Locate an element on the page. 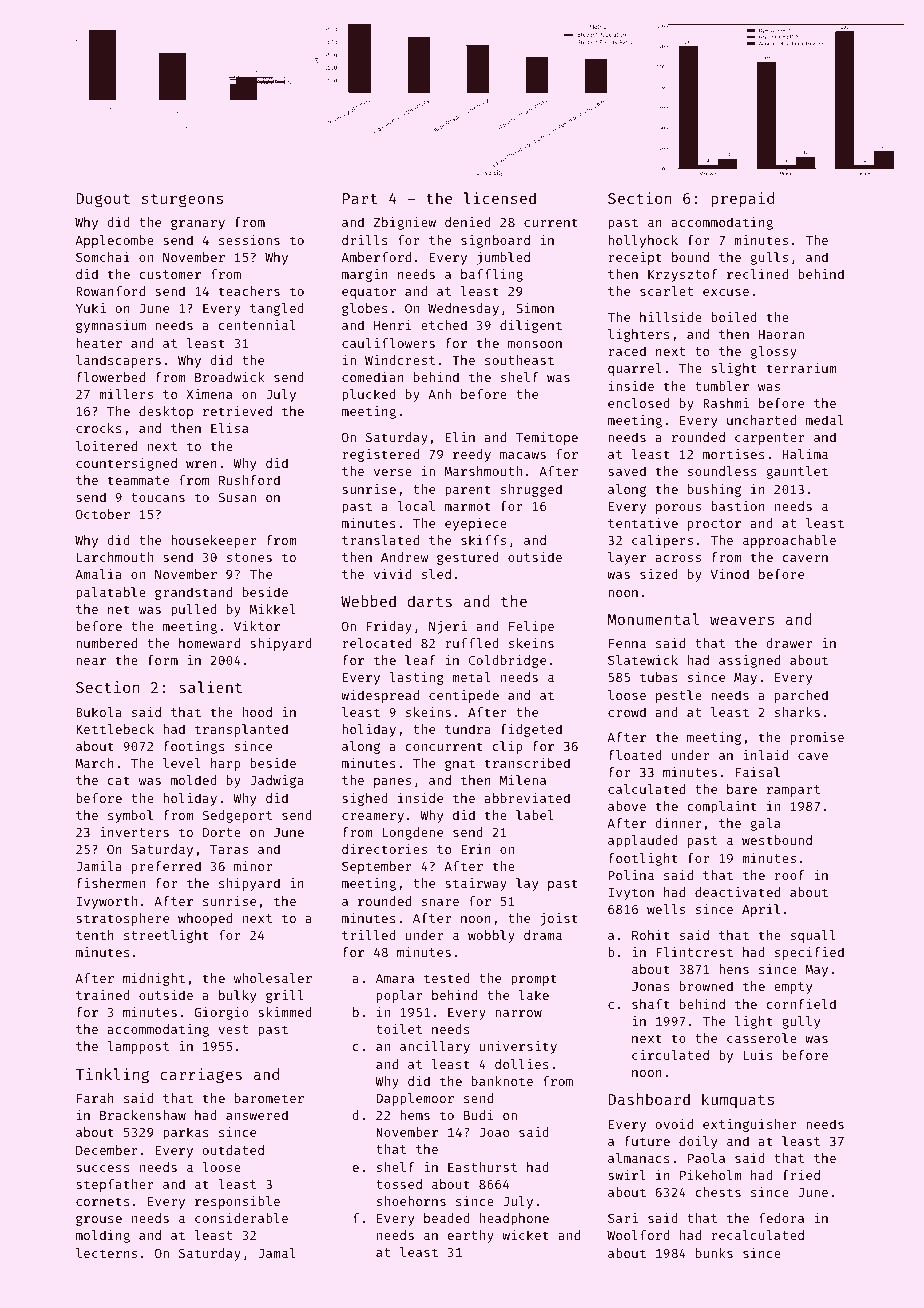 Image resolution: width=924 pixels, height=1308 pixels. centennial is located at coordinates (257, 325).
